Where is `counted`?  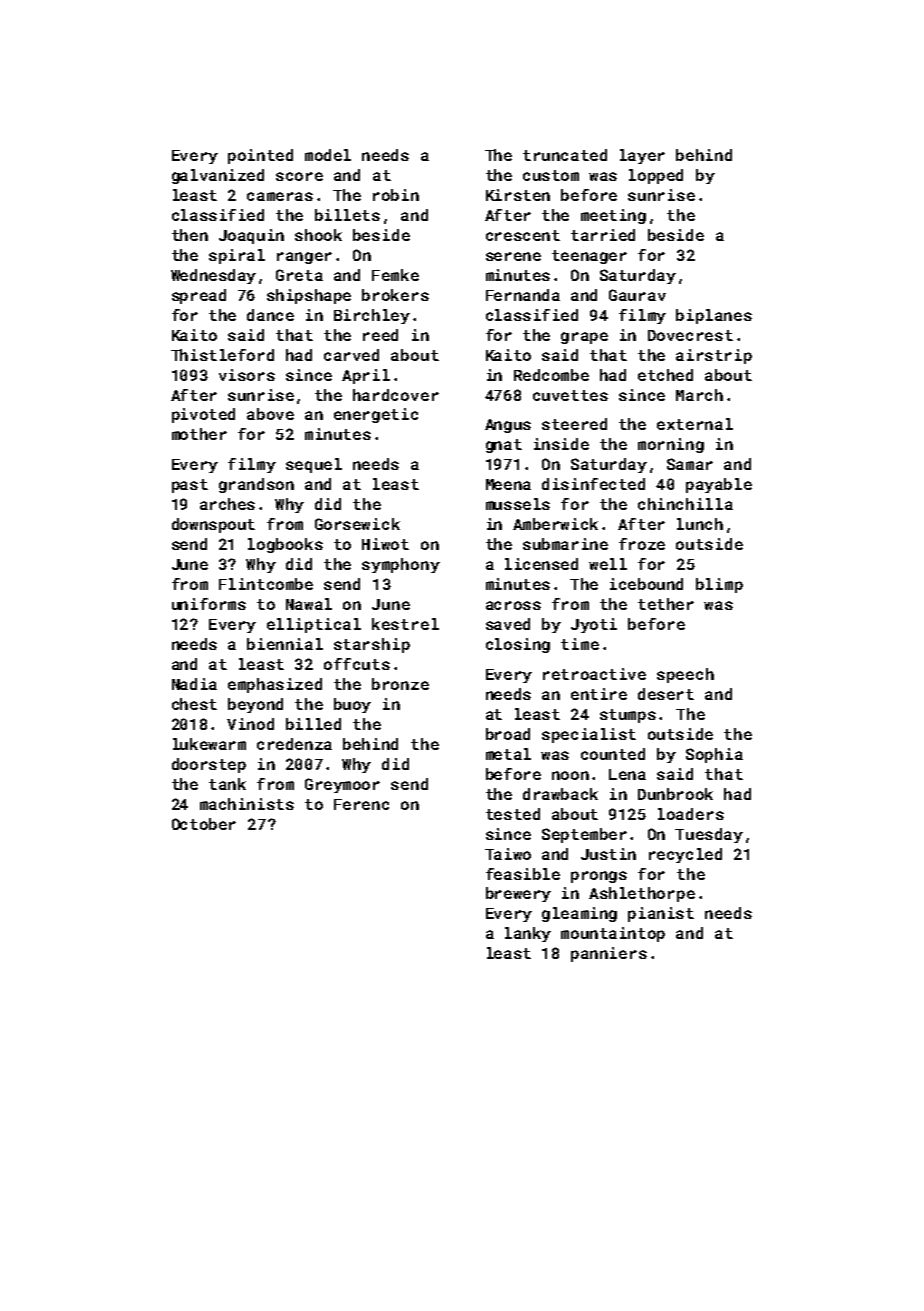
counted is located at coordinates (613, 754).
